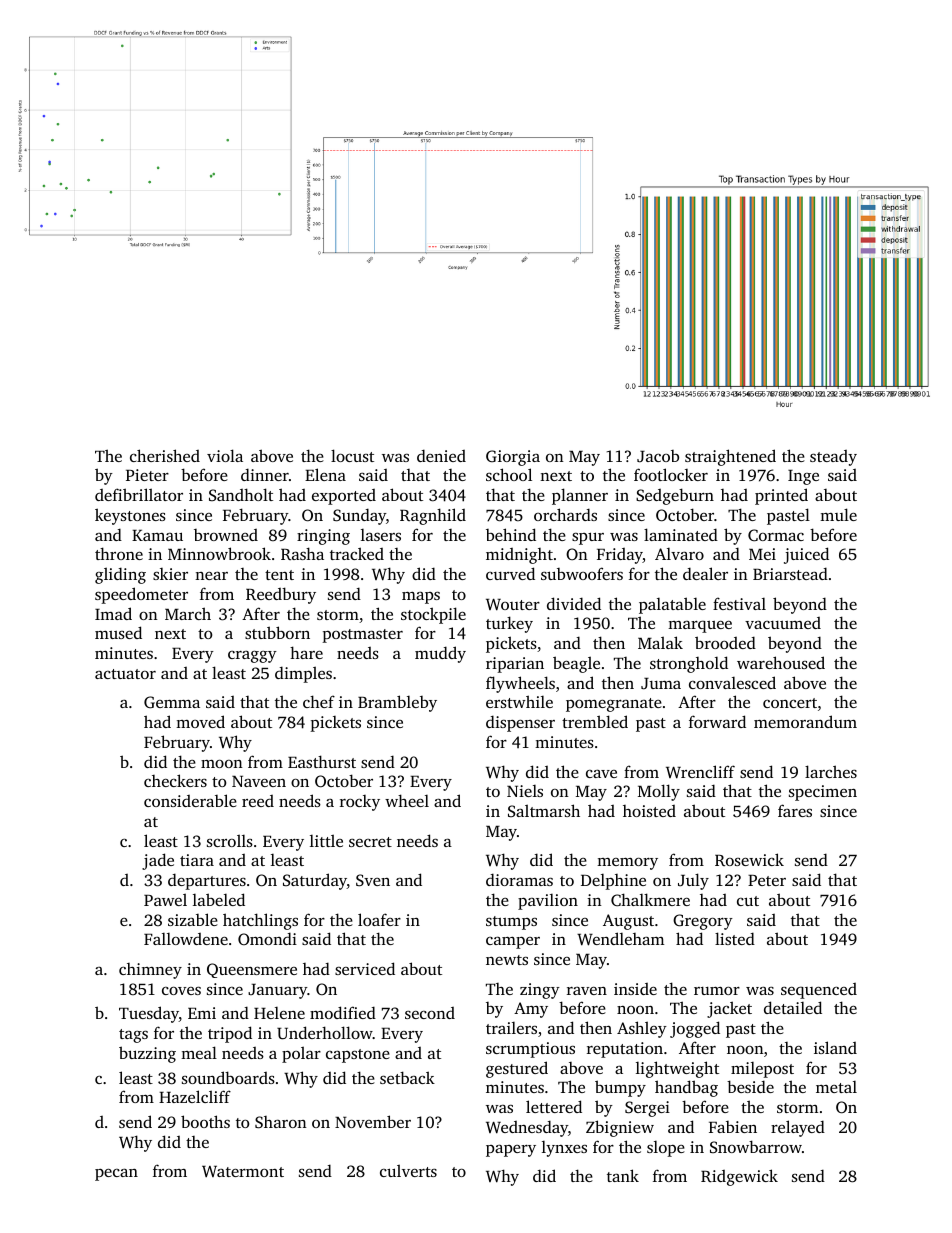 This image has width=952, height=1233. Describe the element at coordinates (379, 919) in the image. I see `loafer` at that location.
